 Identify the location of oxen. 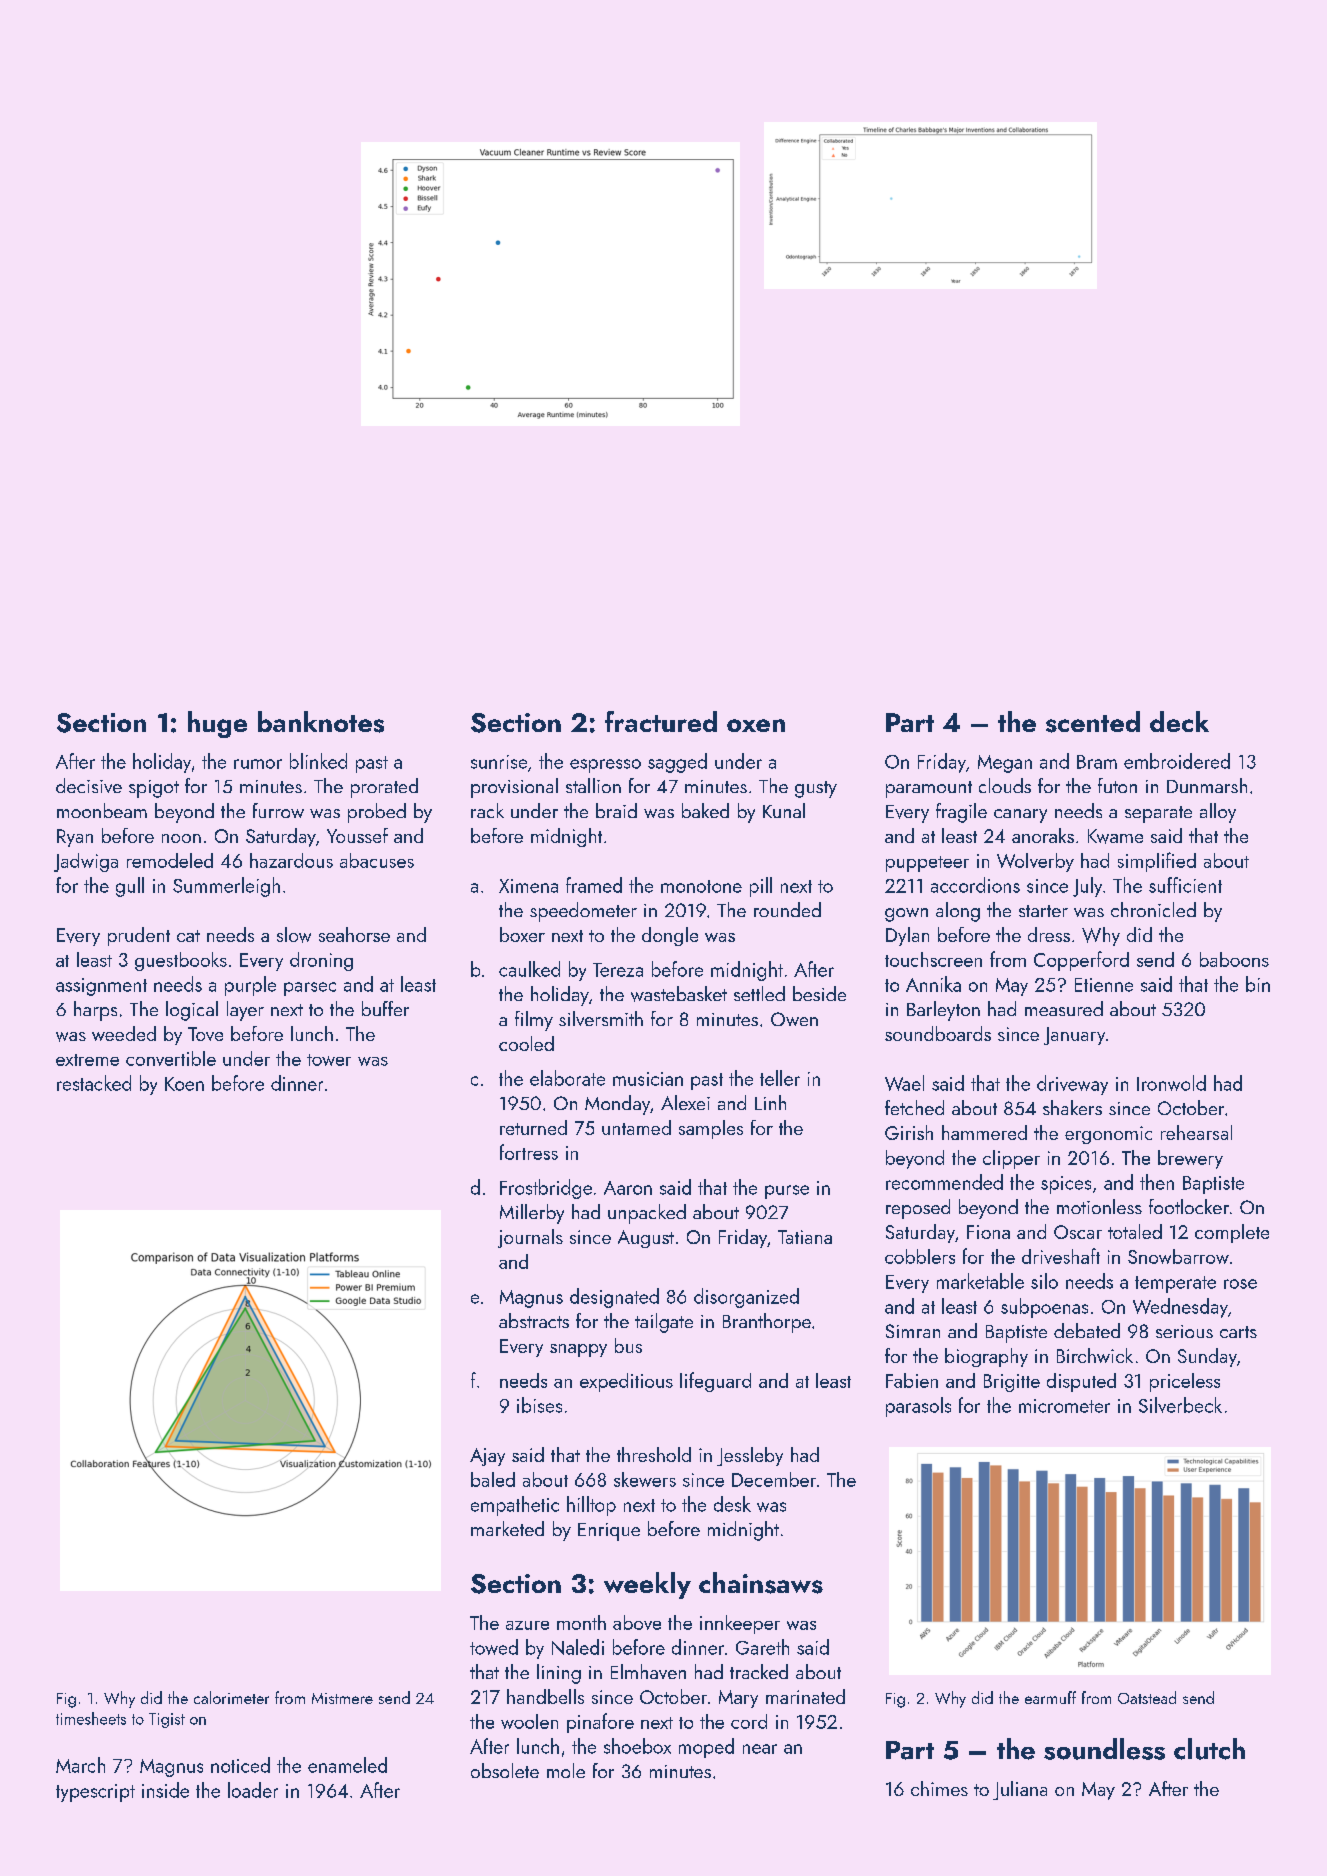
(756, 725).
